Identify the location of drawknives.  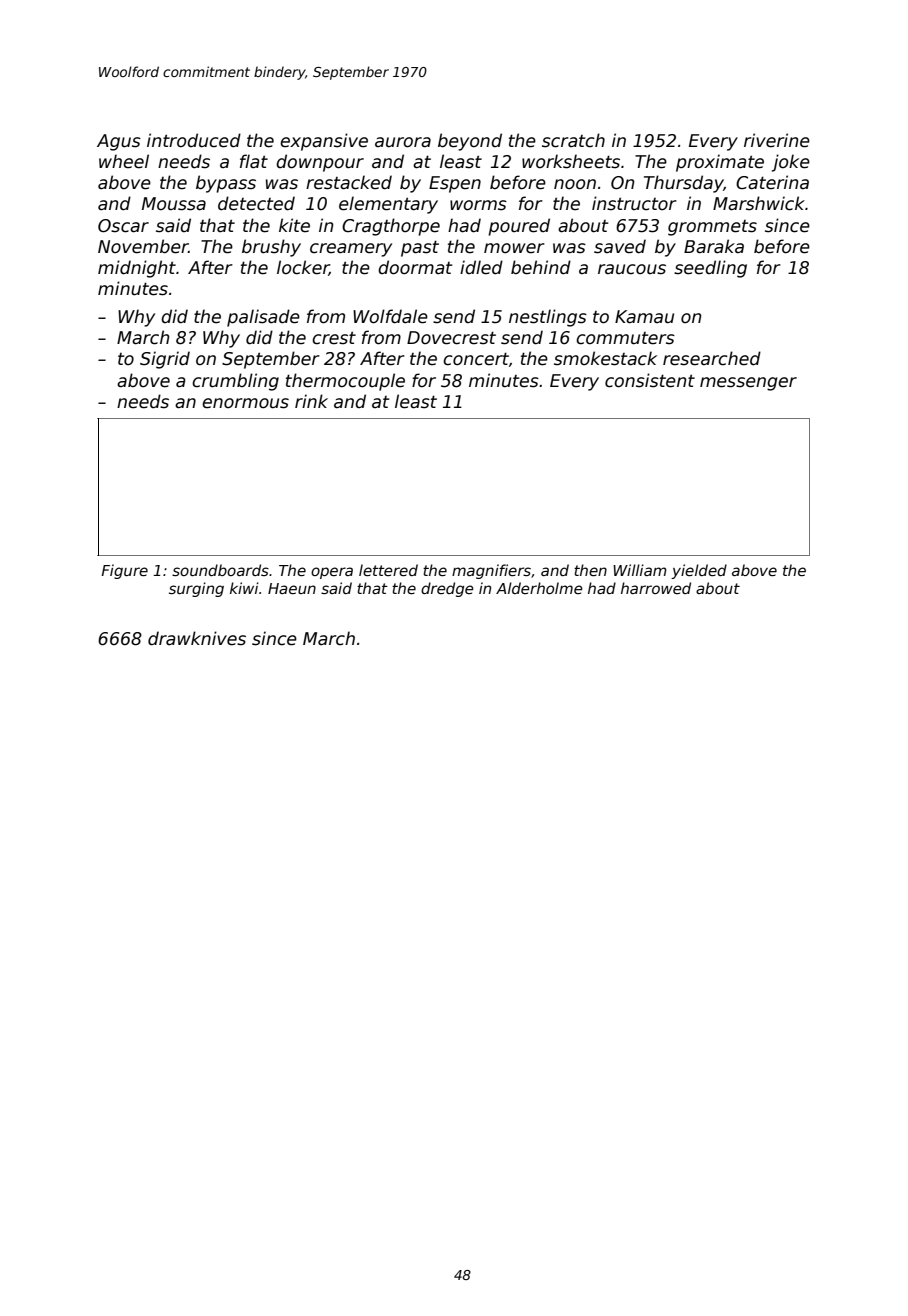
(197, 638).
